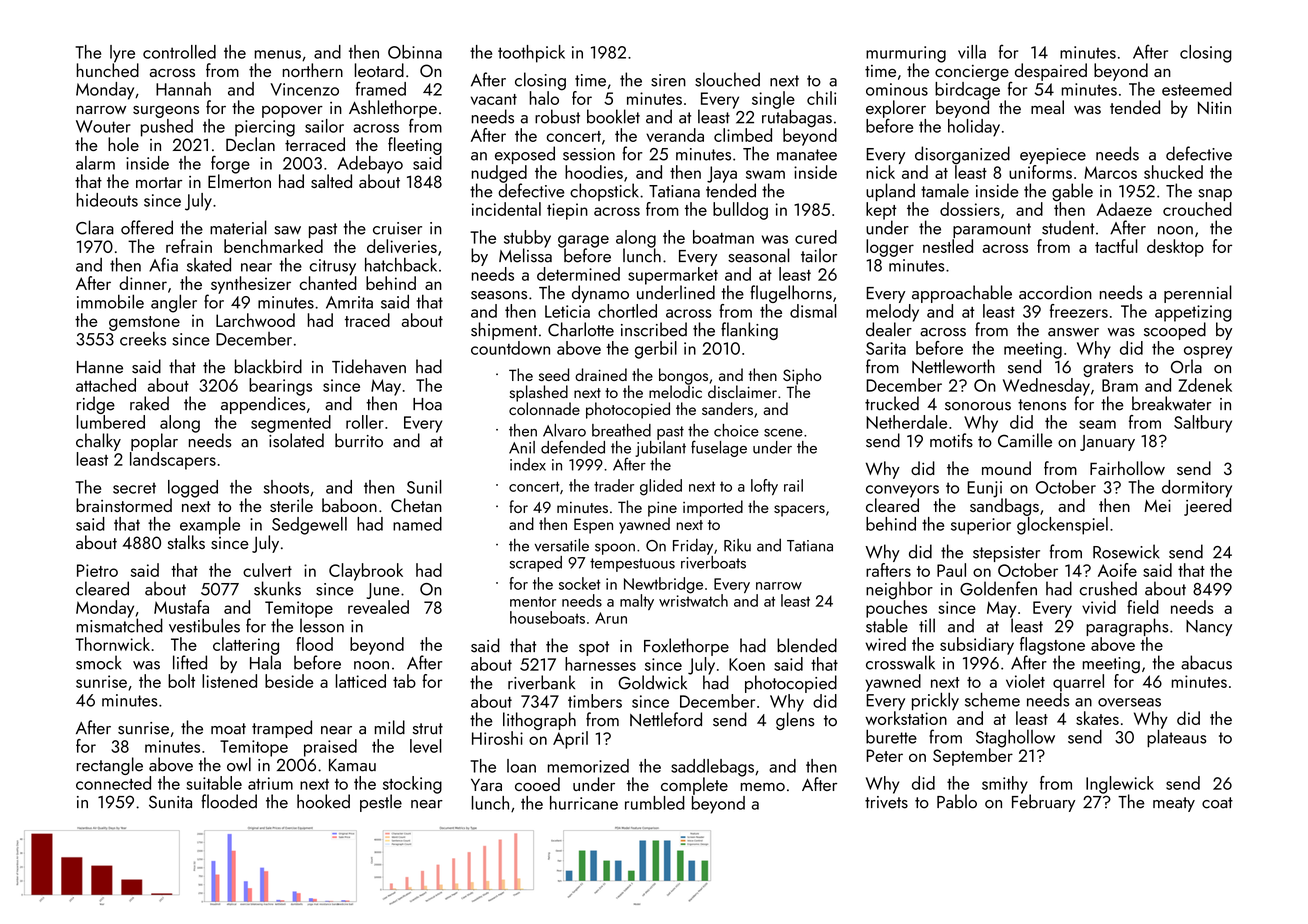 Image resolution: width=1308 pixels, height=924 pixels. Describe the element at coordinates (613, 116) in the screenshot. I see `booklet` at that location.
